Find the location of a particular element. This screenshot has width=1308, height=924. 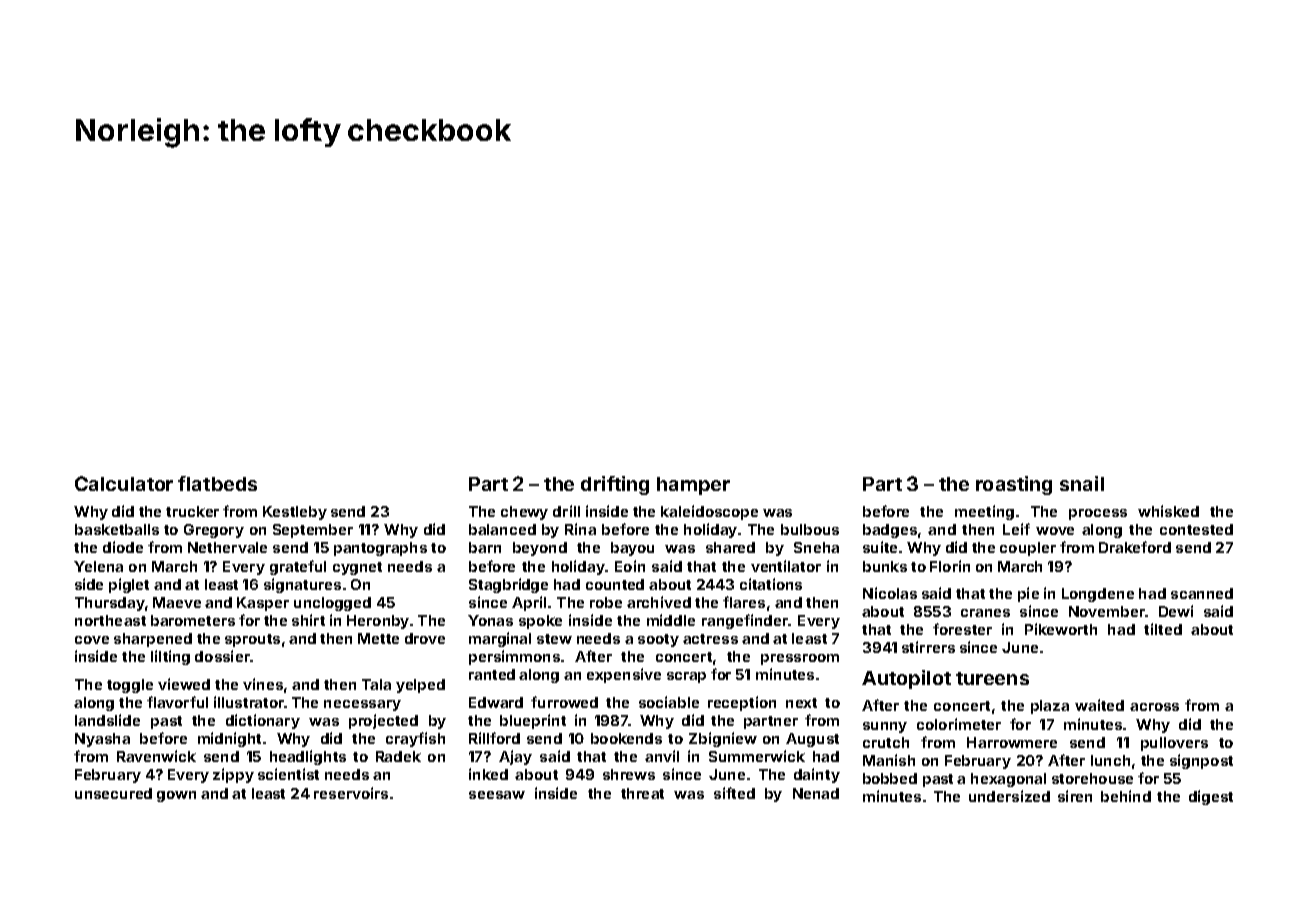

Calculator is located at coordinates (124, 483).
